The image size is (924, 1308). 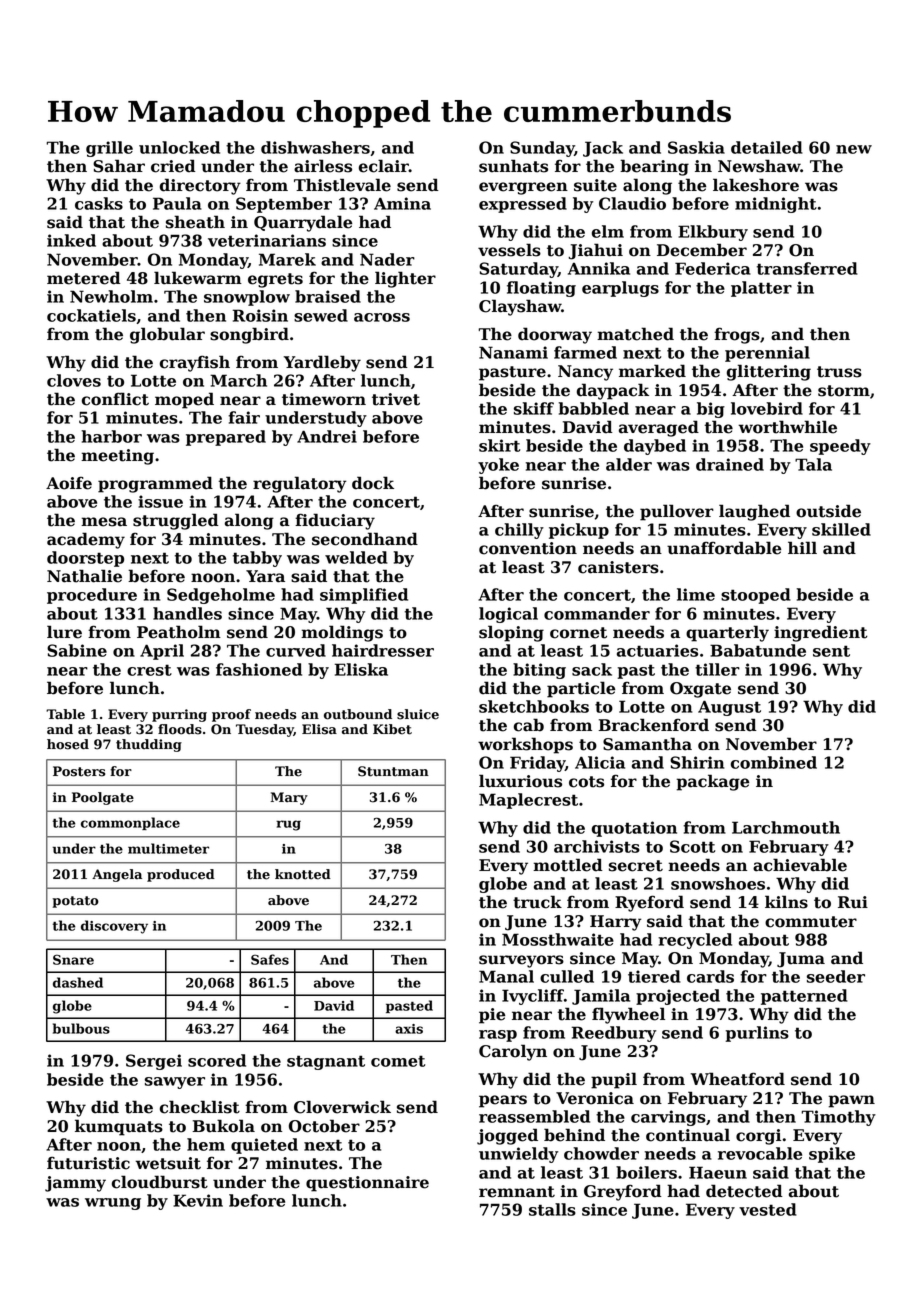 I want to click on discovery, so click(x=114, y=927).
